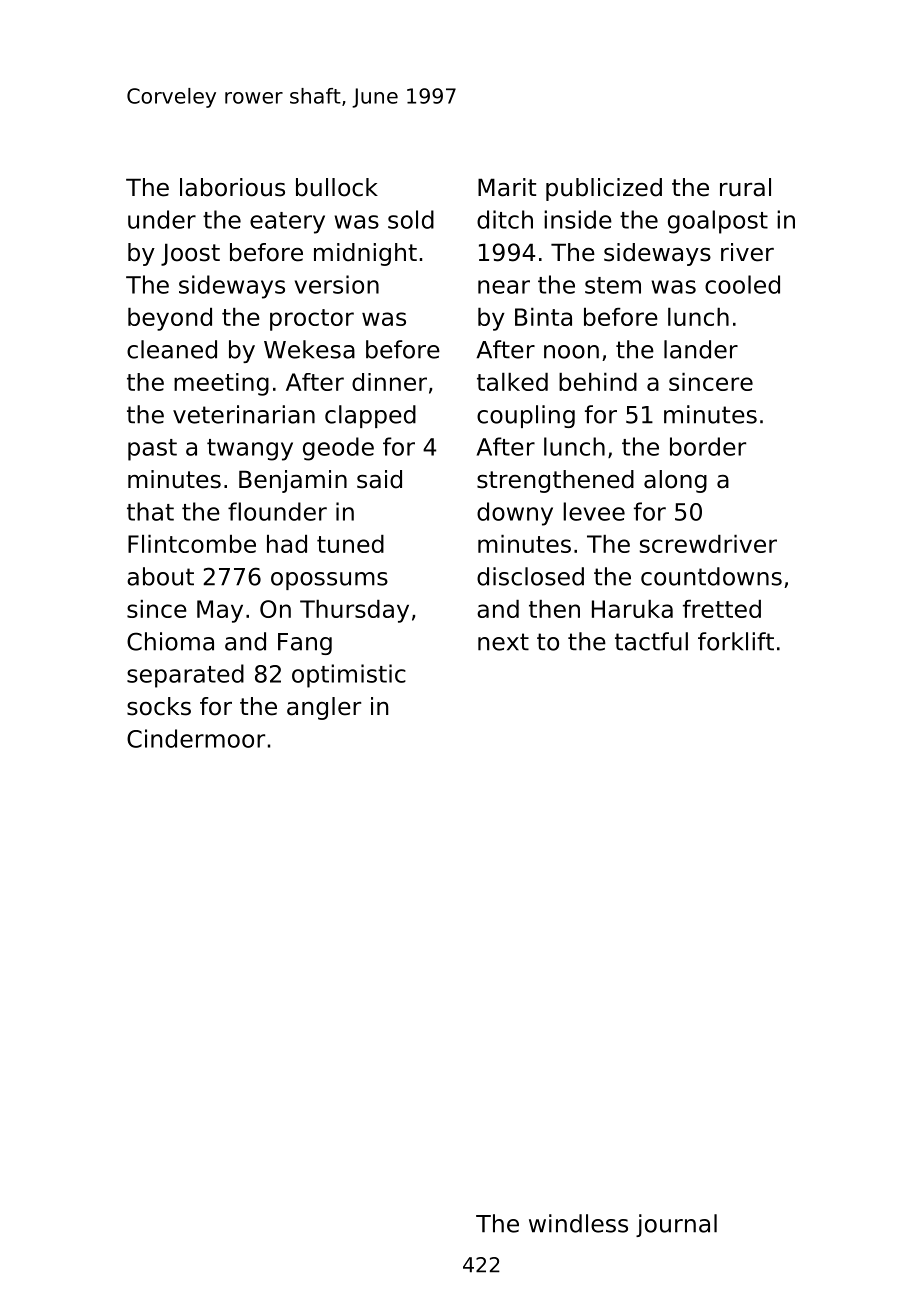  Describe the element at coordinates (324, 708) in the document. I see `angler` at that location.
